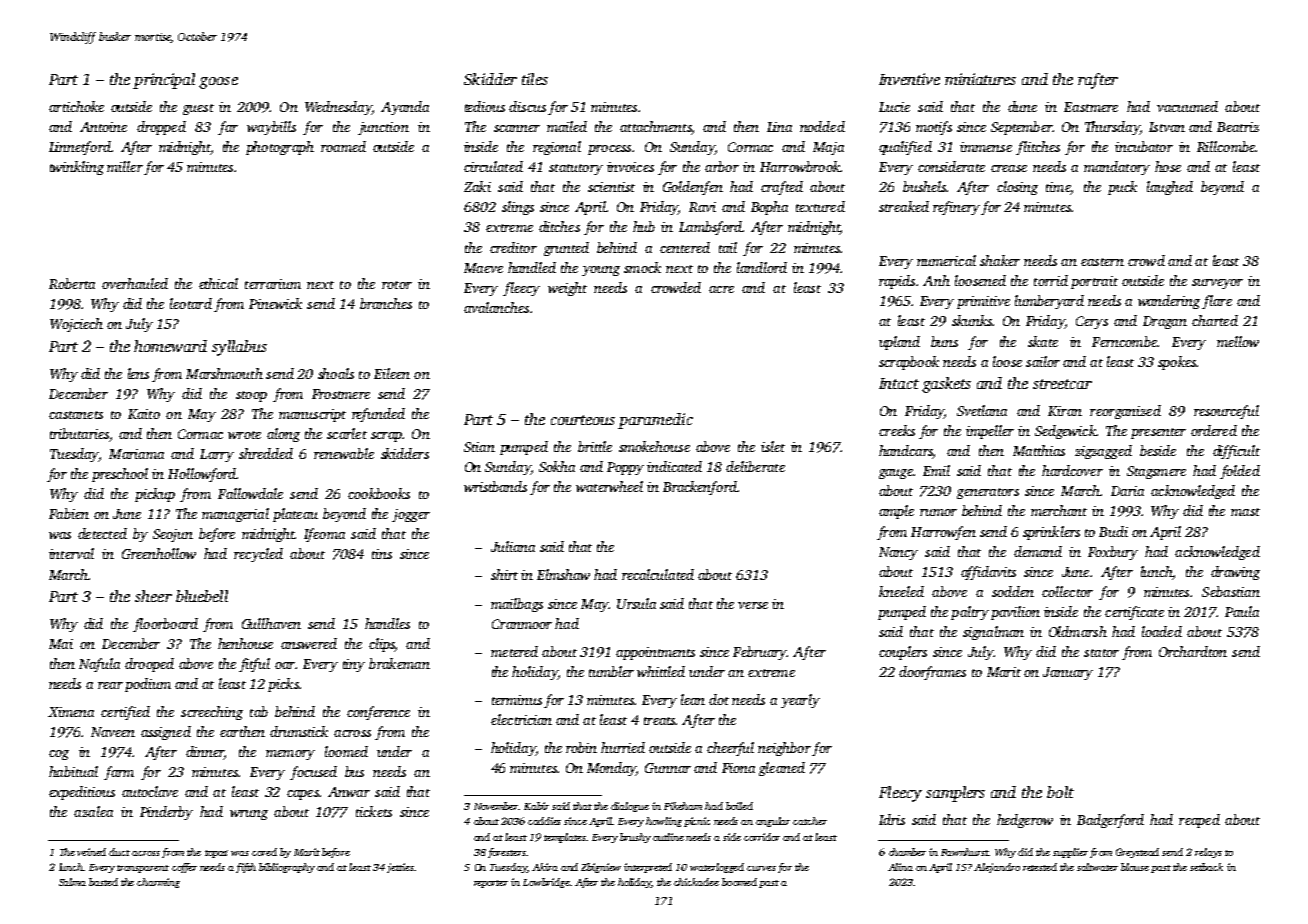 The height and width of the screenshot is (924, 1308). Describe the element at coordinates (161, 128) in the screenshot. I see `dropped` at that location.
